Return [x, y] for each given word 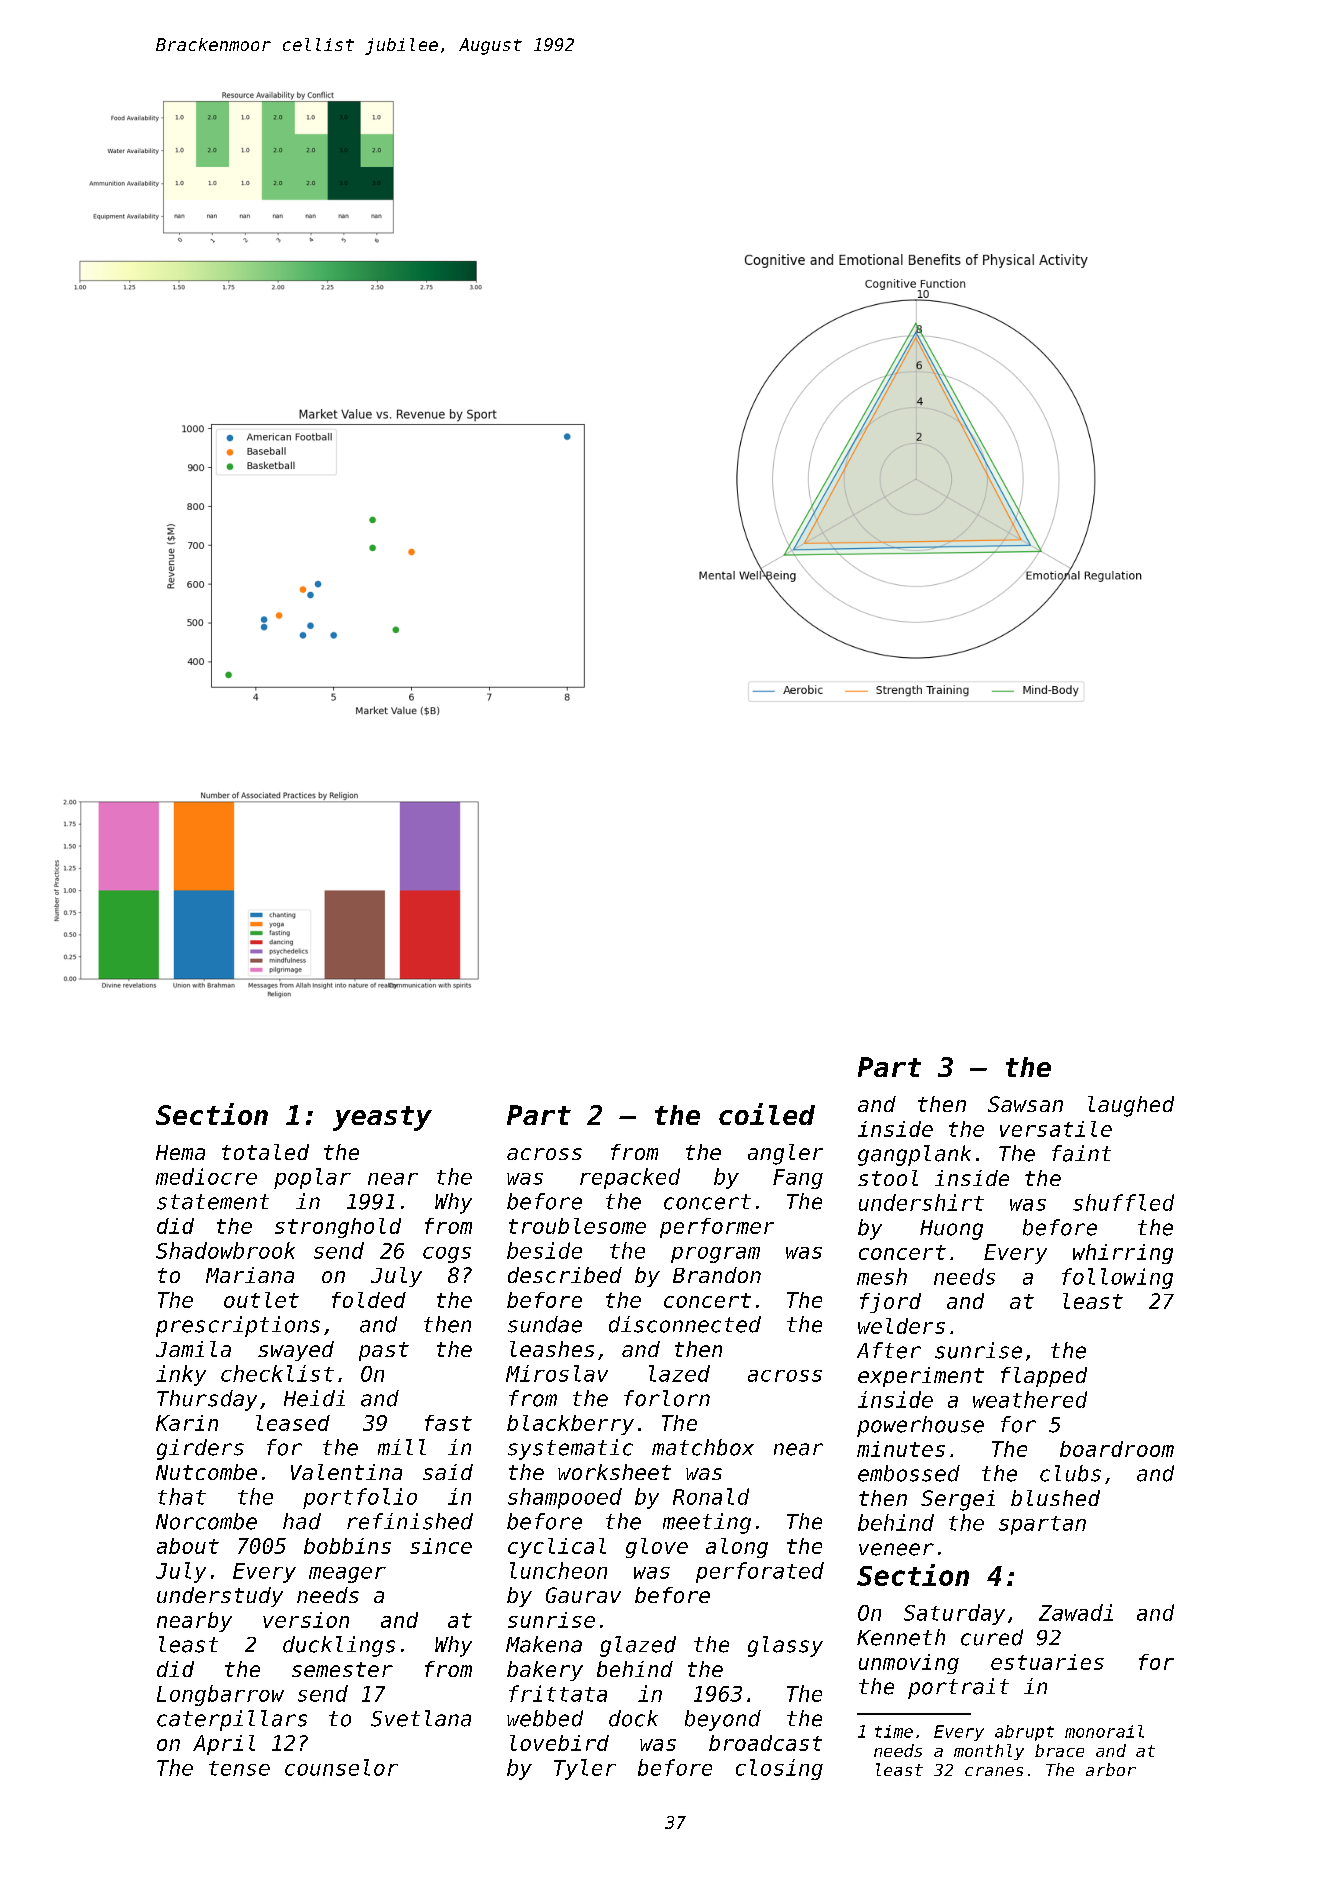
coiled [767, 1114]
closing [779, 1769]
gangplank [914, 1155]
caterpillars [232, 1720]
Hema [180, 1152]
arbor [1111, 1769]
